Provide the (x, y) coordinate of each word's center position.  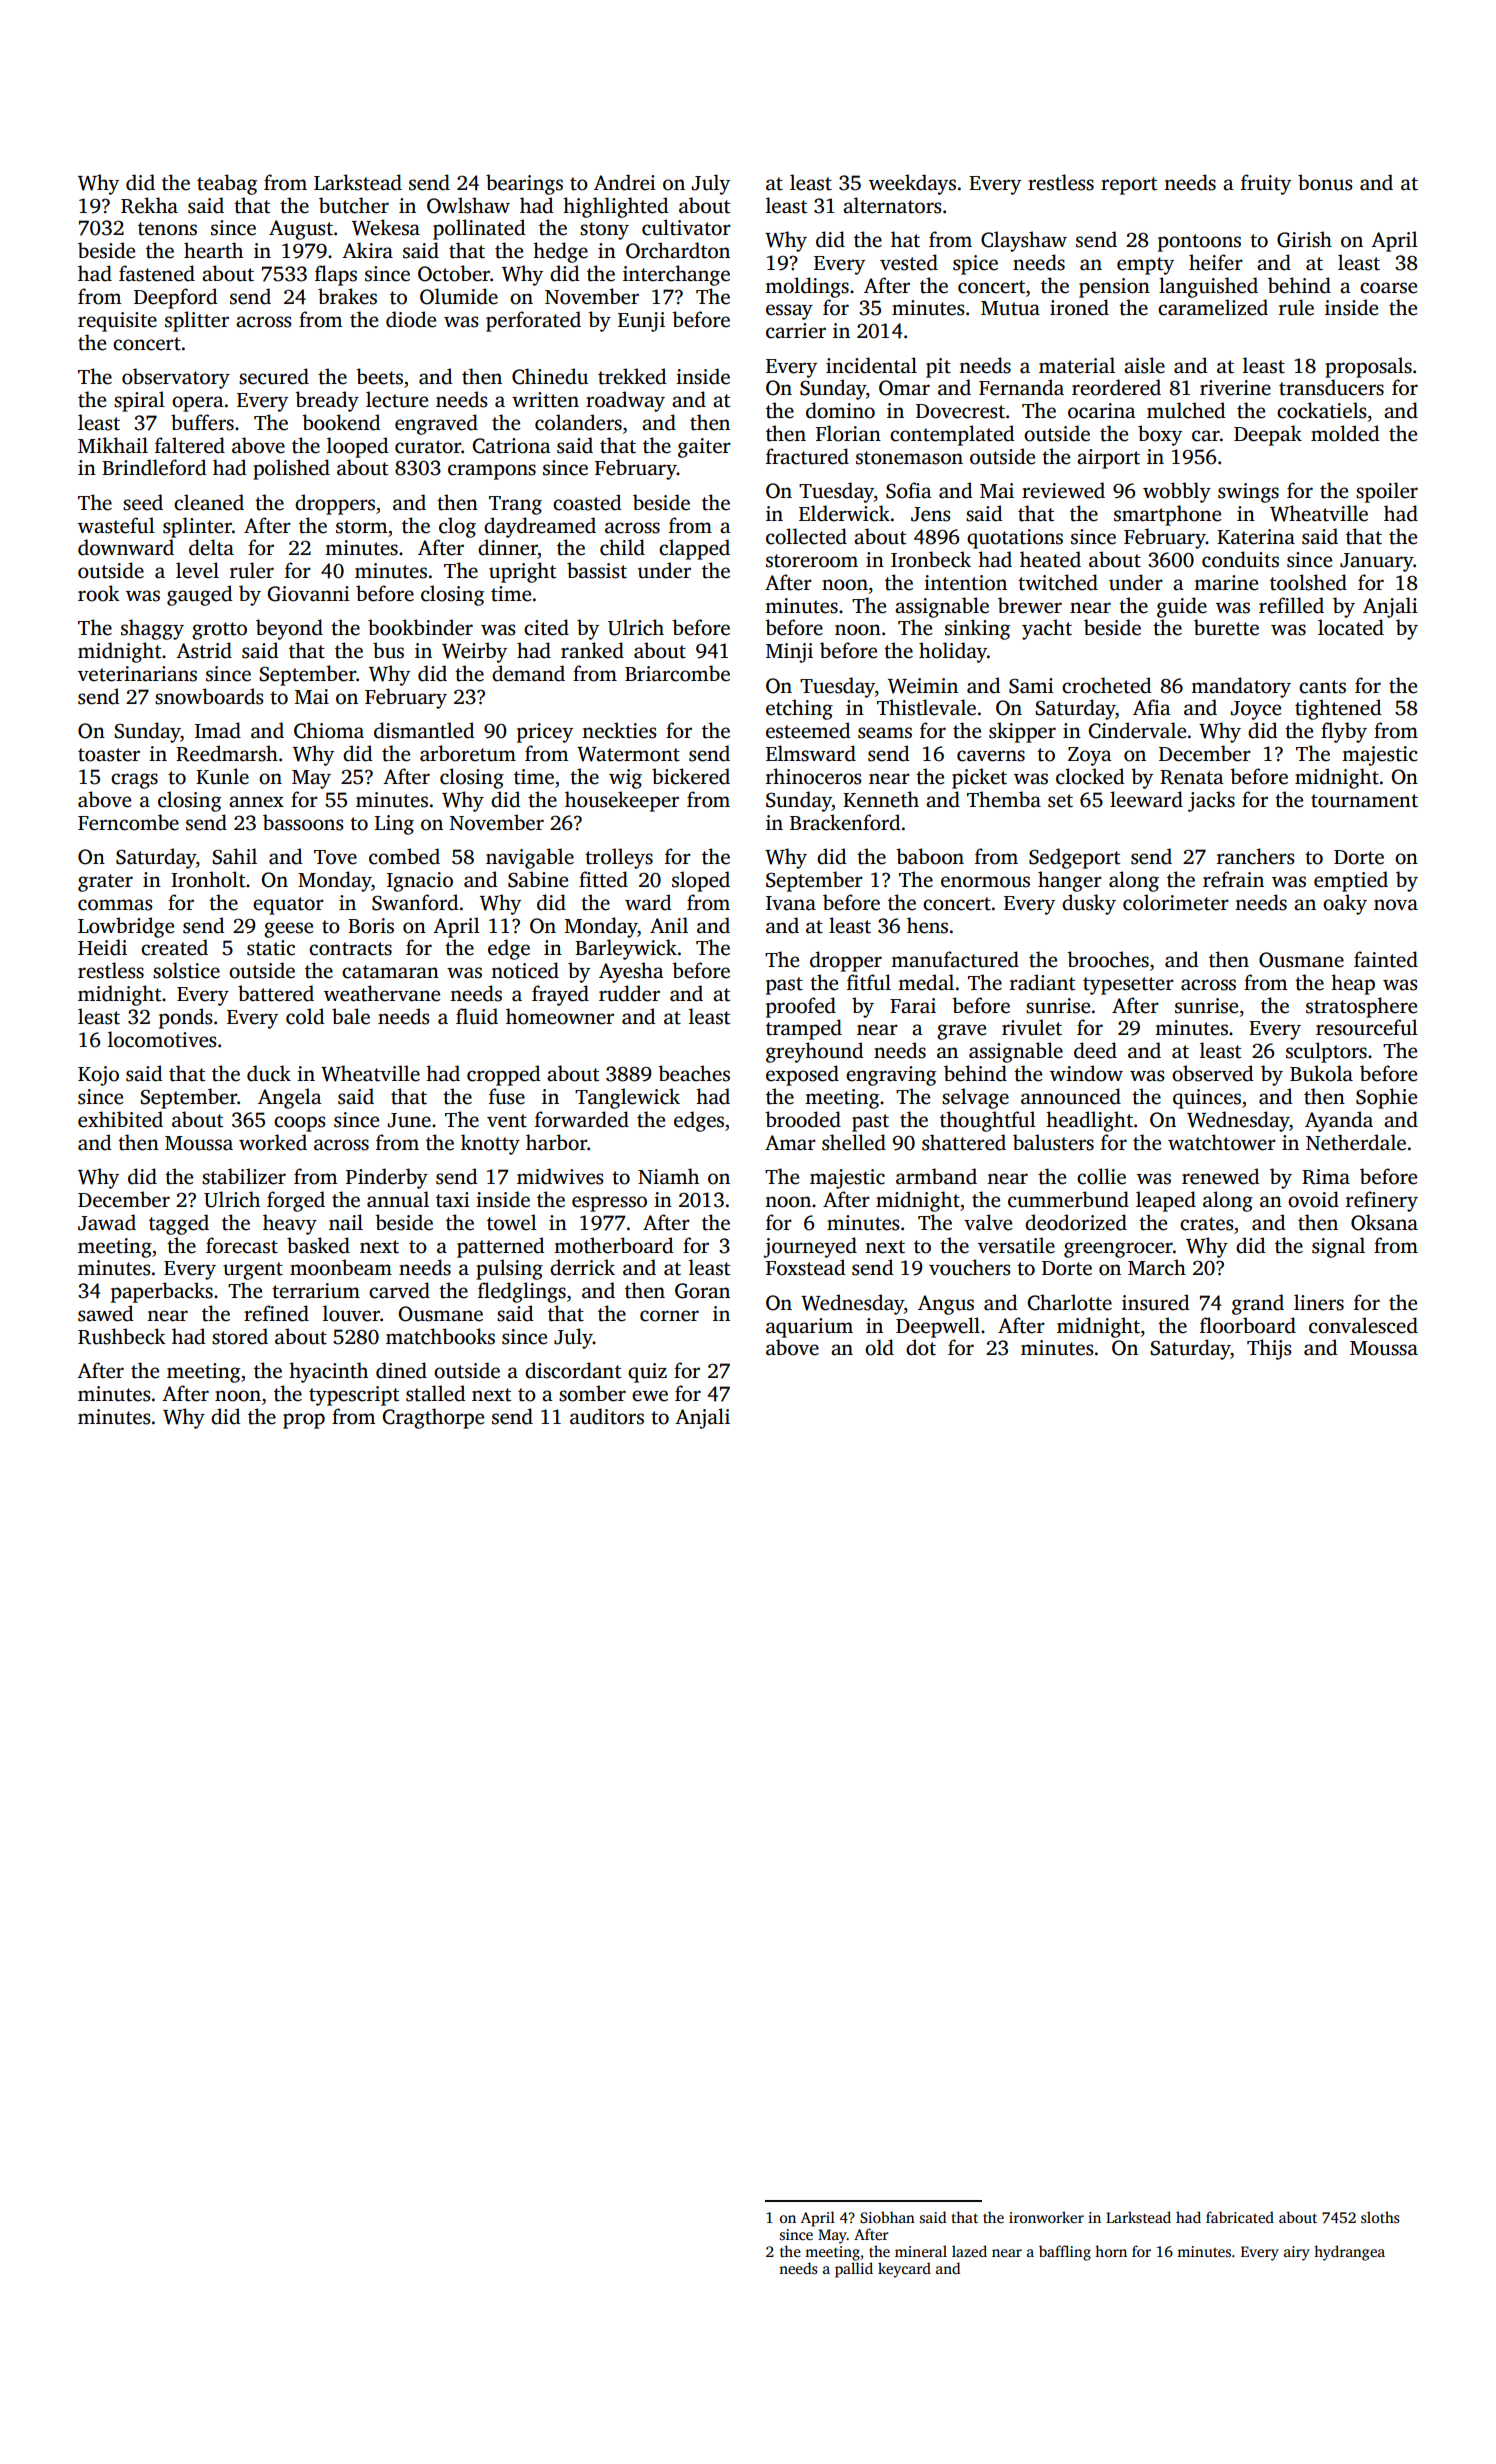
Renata (1192, 777)
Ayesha (631, 972)
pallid (854, 2270)
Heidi (102, 947)
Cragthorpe (433, 1418)
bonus (1325, 182)
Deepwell (938, 1327)
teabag (227, 184)
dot (921, 1347)
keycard (904, 2270)
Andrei (625, 182)
